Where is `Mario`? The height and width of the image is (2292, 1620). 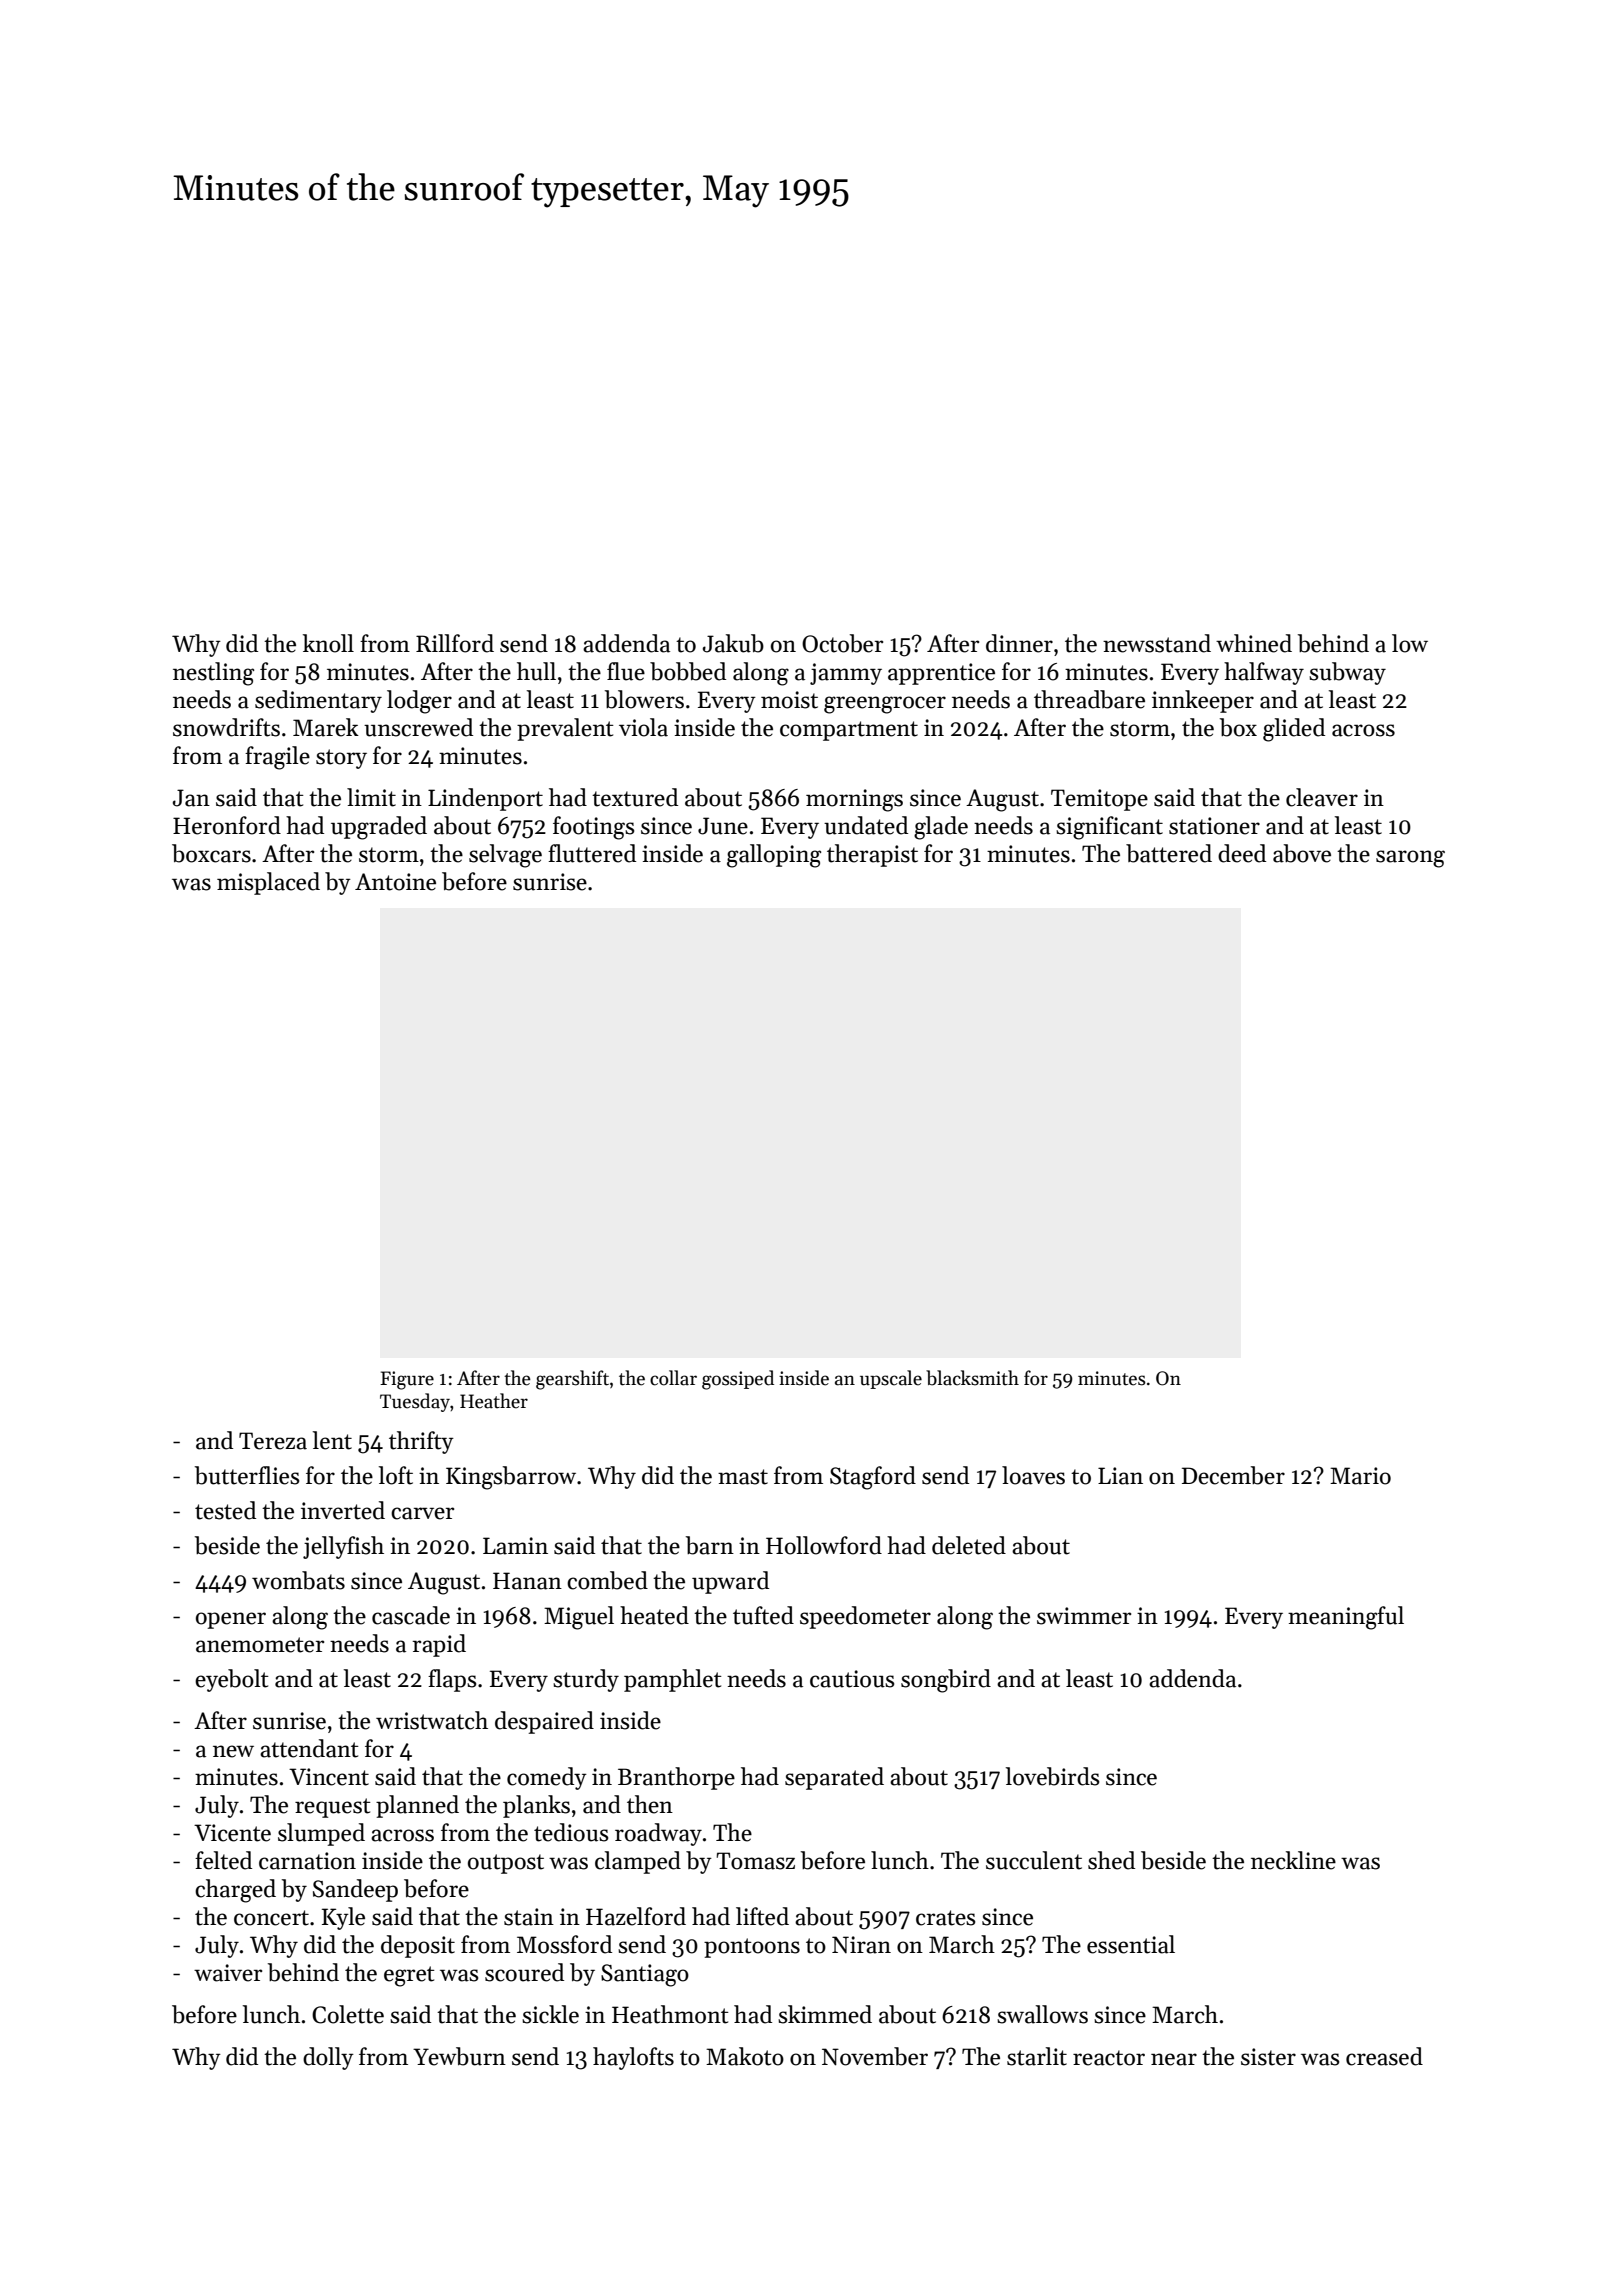
Mario is located at coordinates (1360, 1476).
